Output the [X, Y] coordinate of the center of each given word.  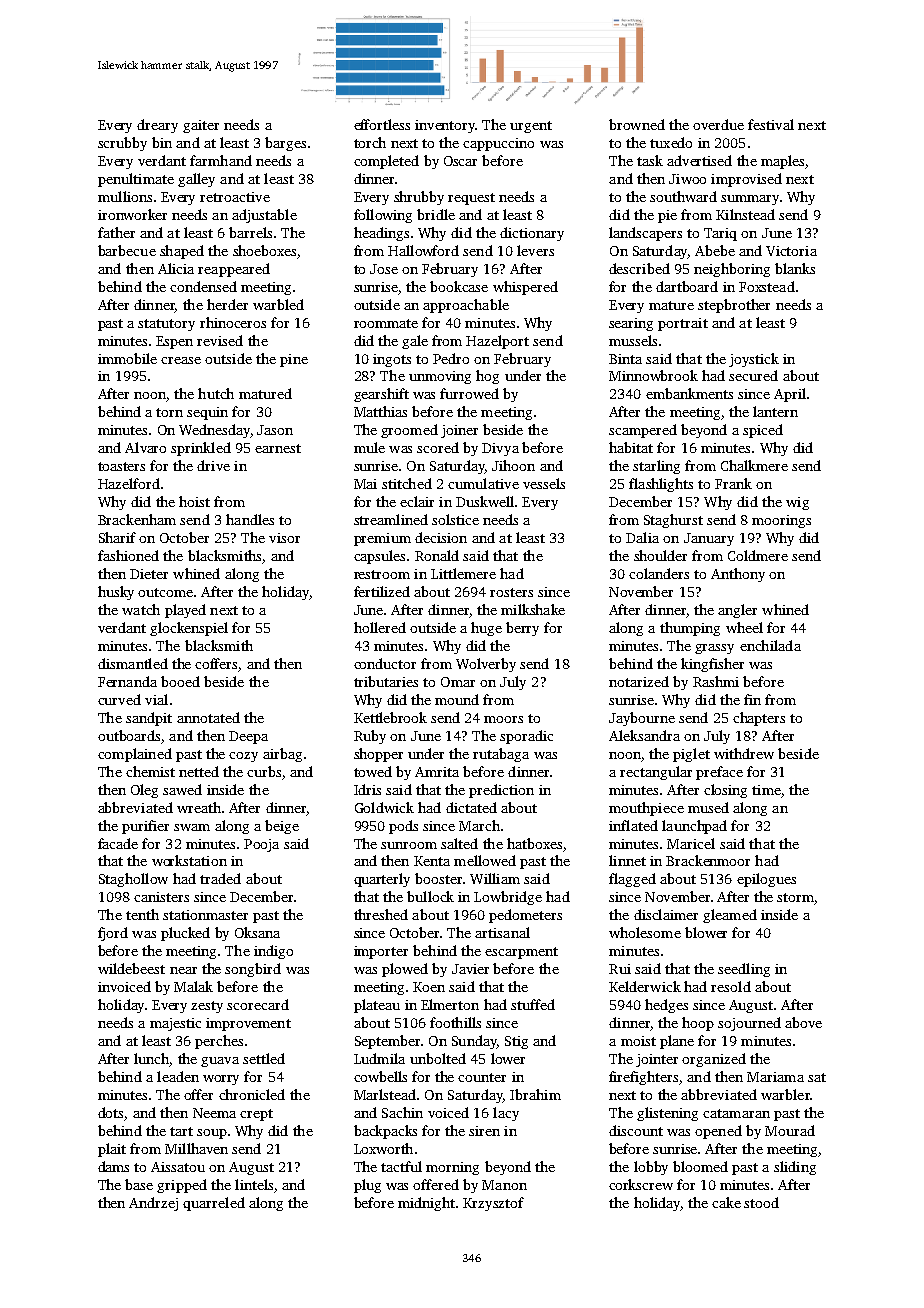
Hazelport [497, 342]
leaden [178, 1076]
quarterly [382, 880]
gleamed [730, 916]
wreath [199, 807]
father [116, 232]
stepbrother [734, 306]
